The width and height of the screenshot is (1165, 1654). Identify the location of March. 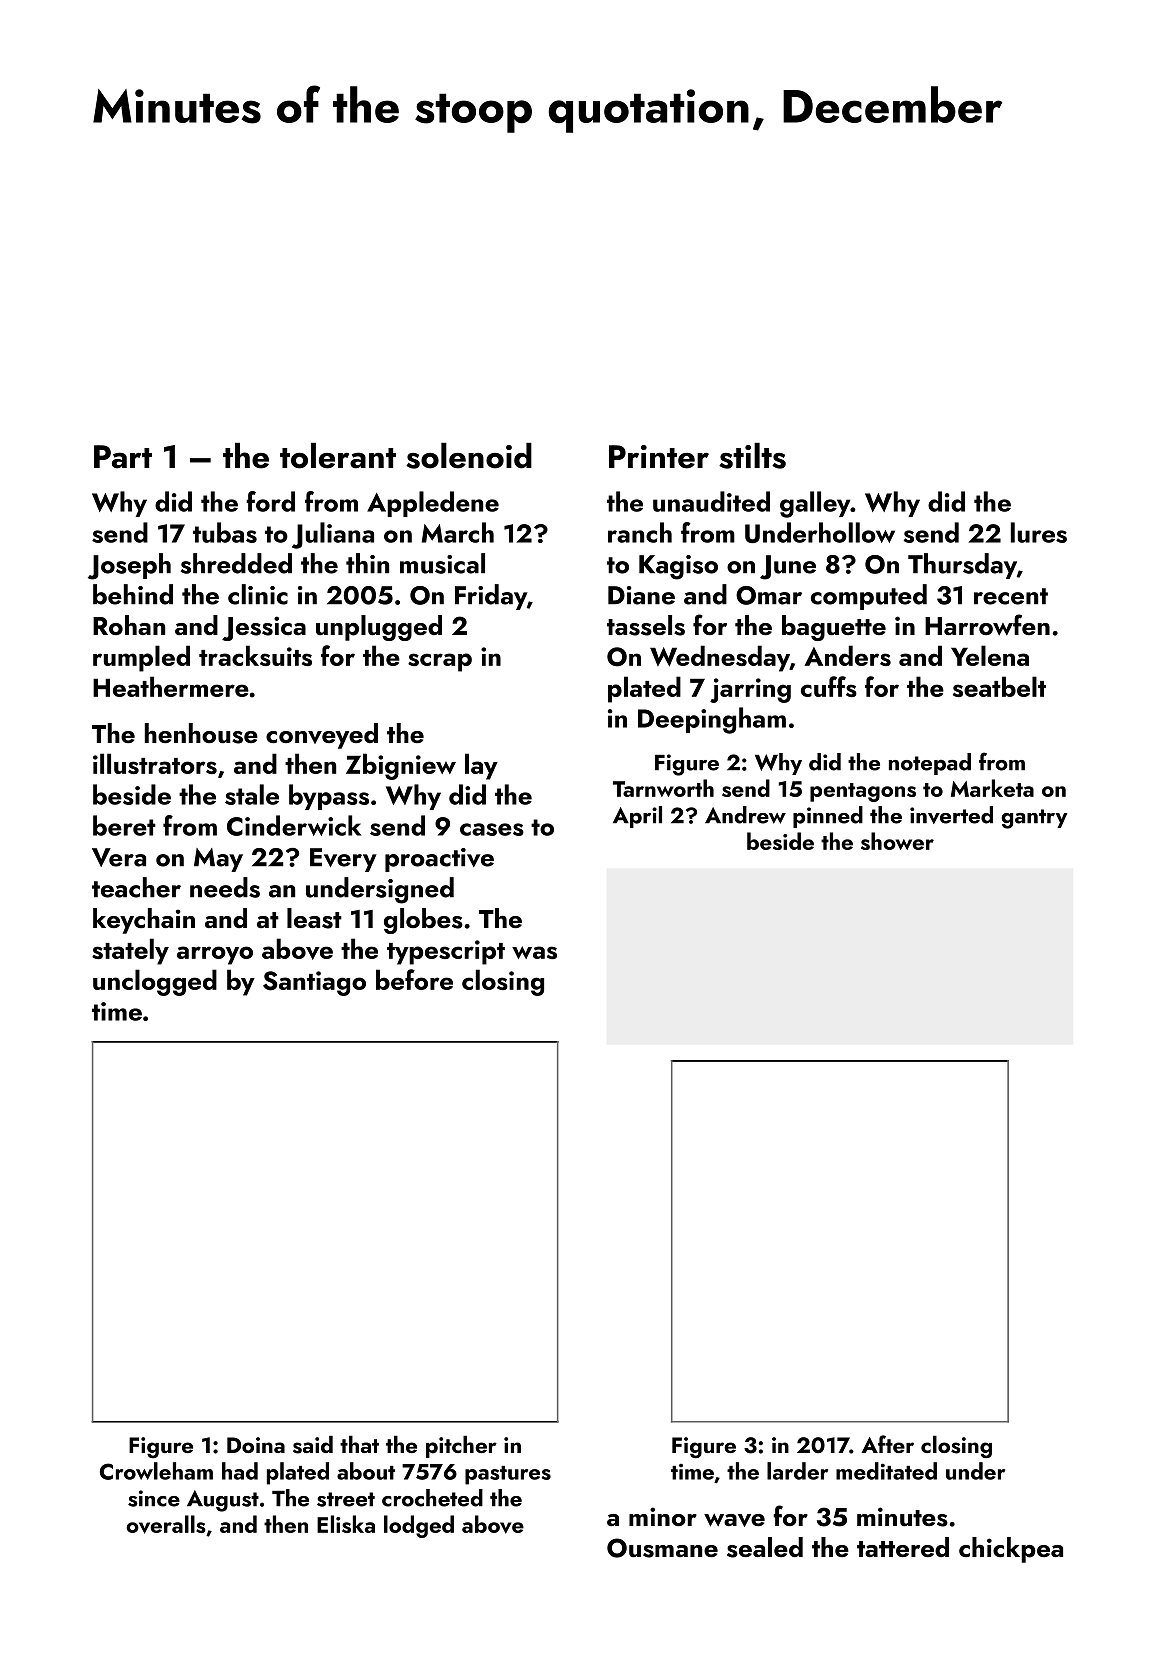
(458, 532).
